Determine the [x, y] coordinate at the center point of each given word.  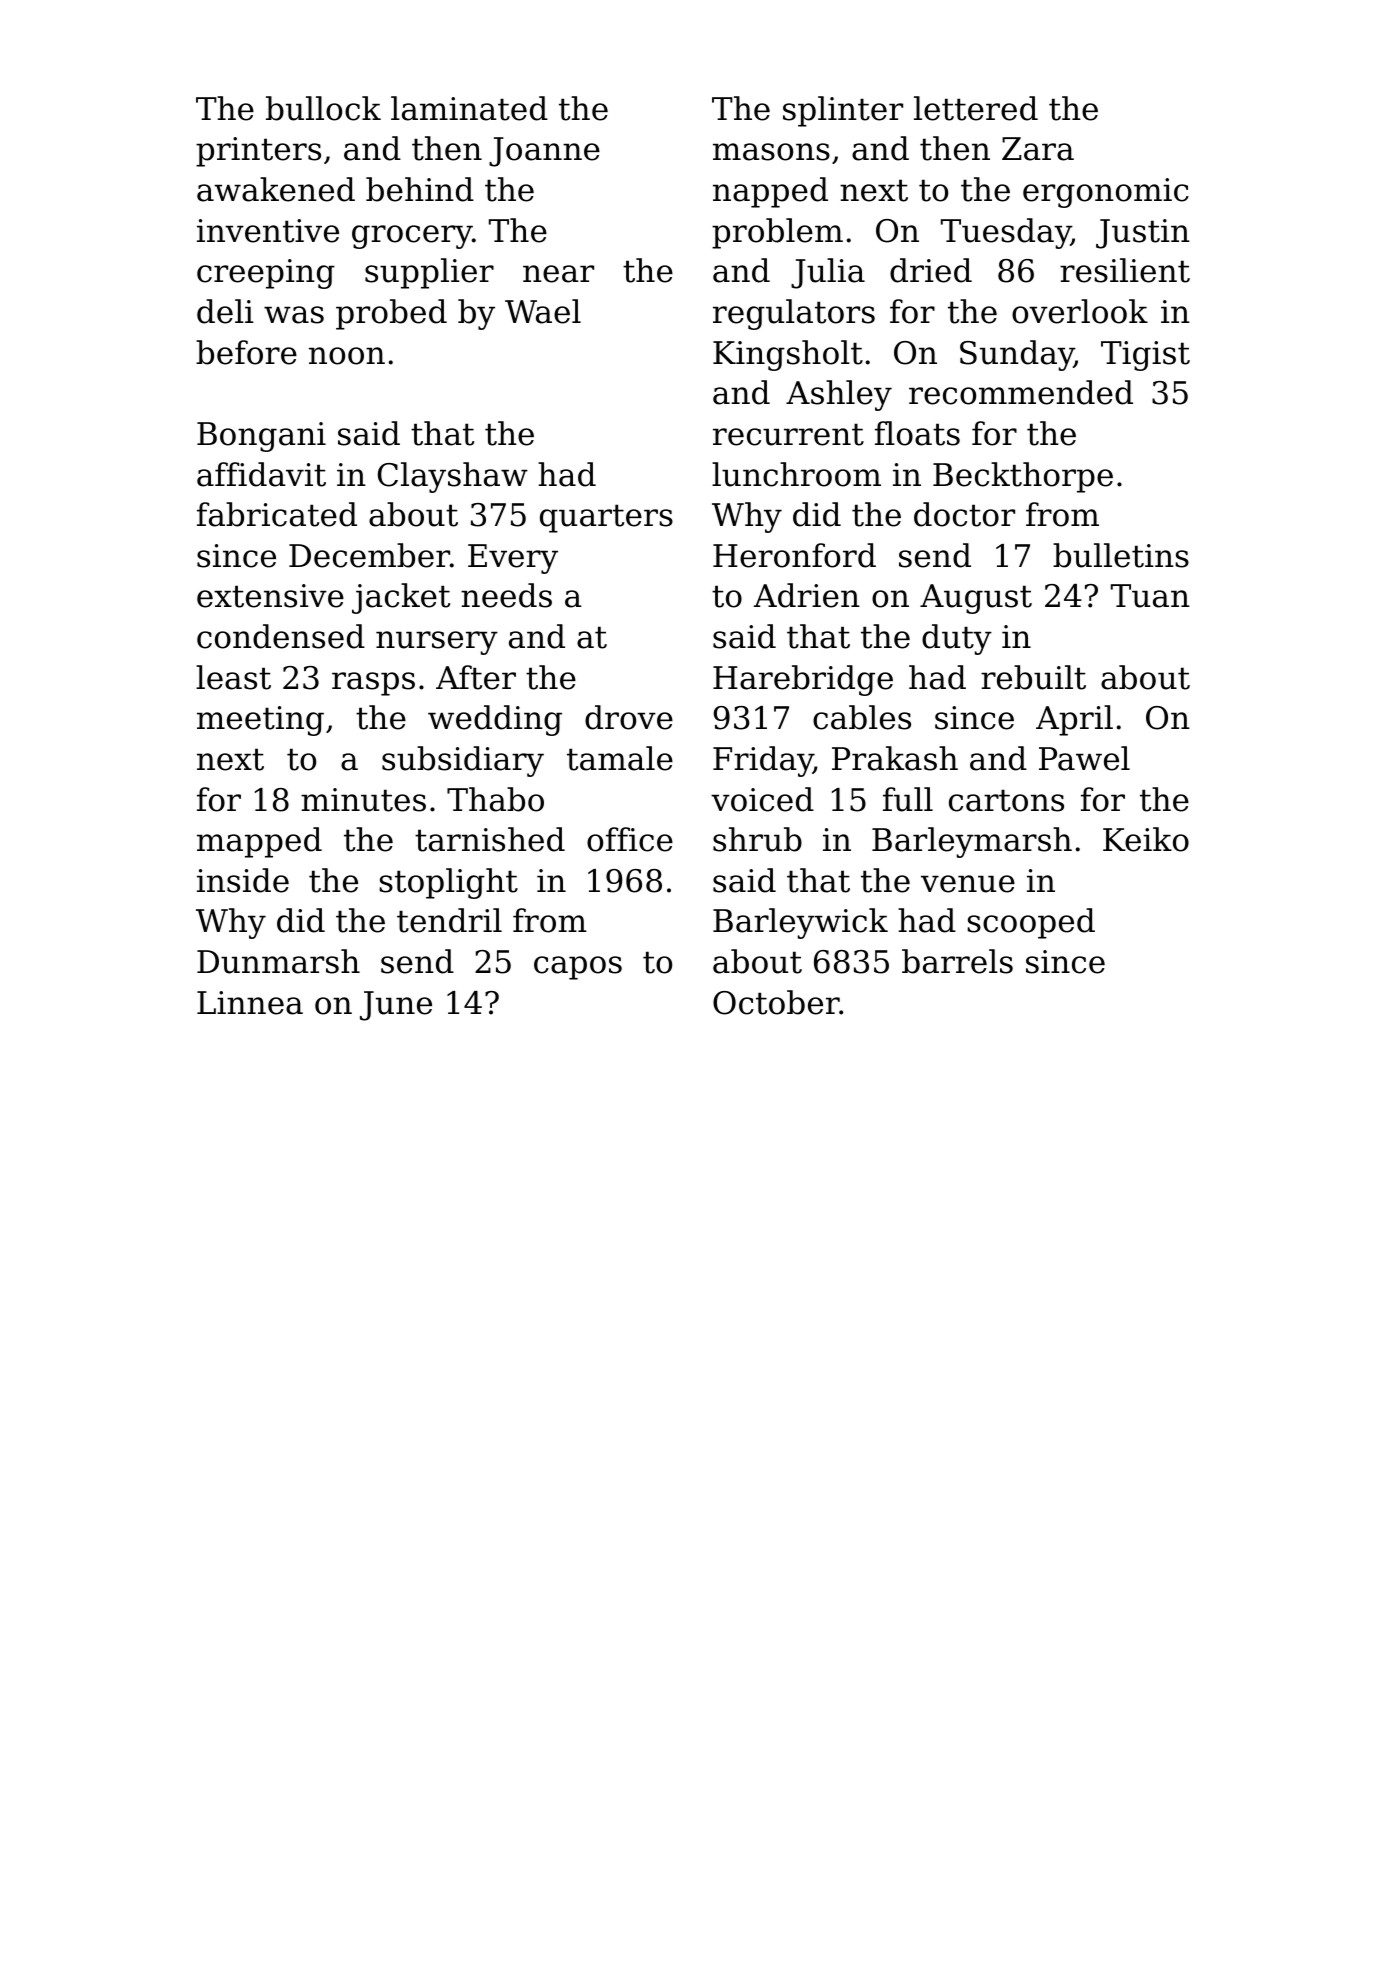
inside [243, 880]
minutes [363, 800]
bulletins [1121, 555]
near [558, 274]
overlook [1080, 311]
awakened [276, 189]
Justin [1143, 234]
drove [629, 717]
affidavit [261, 474]
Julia [828, 273]
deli [225, 311]
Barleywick [800, 923]
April [1074, 720]
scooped [1031, 923]
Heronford [794, 555]
